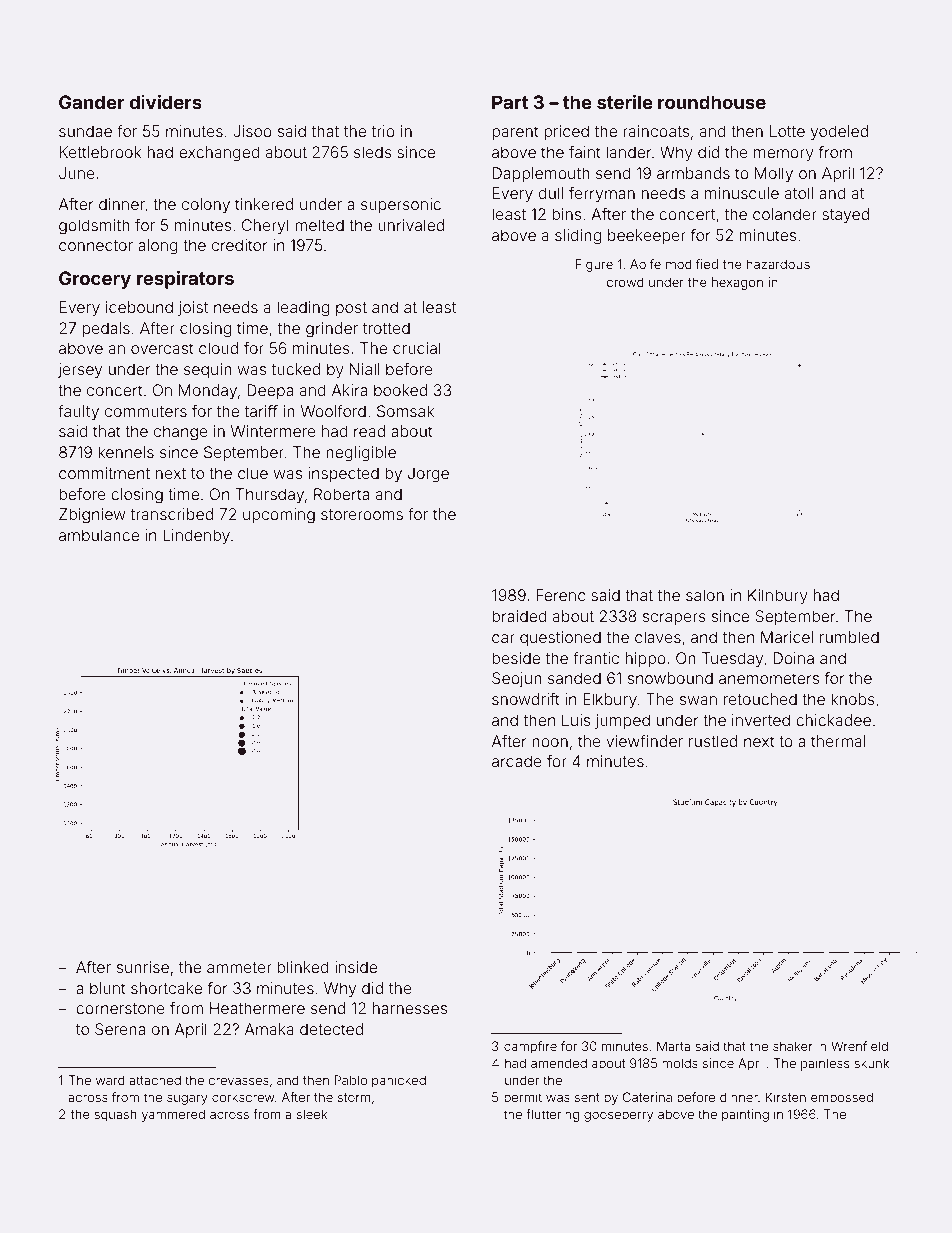 The image size is (952, 1233). Describe the element at coordinates (257, 1008) in the image. I see `Heathermere` at that location.
